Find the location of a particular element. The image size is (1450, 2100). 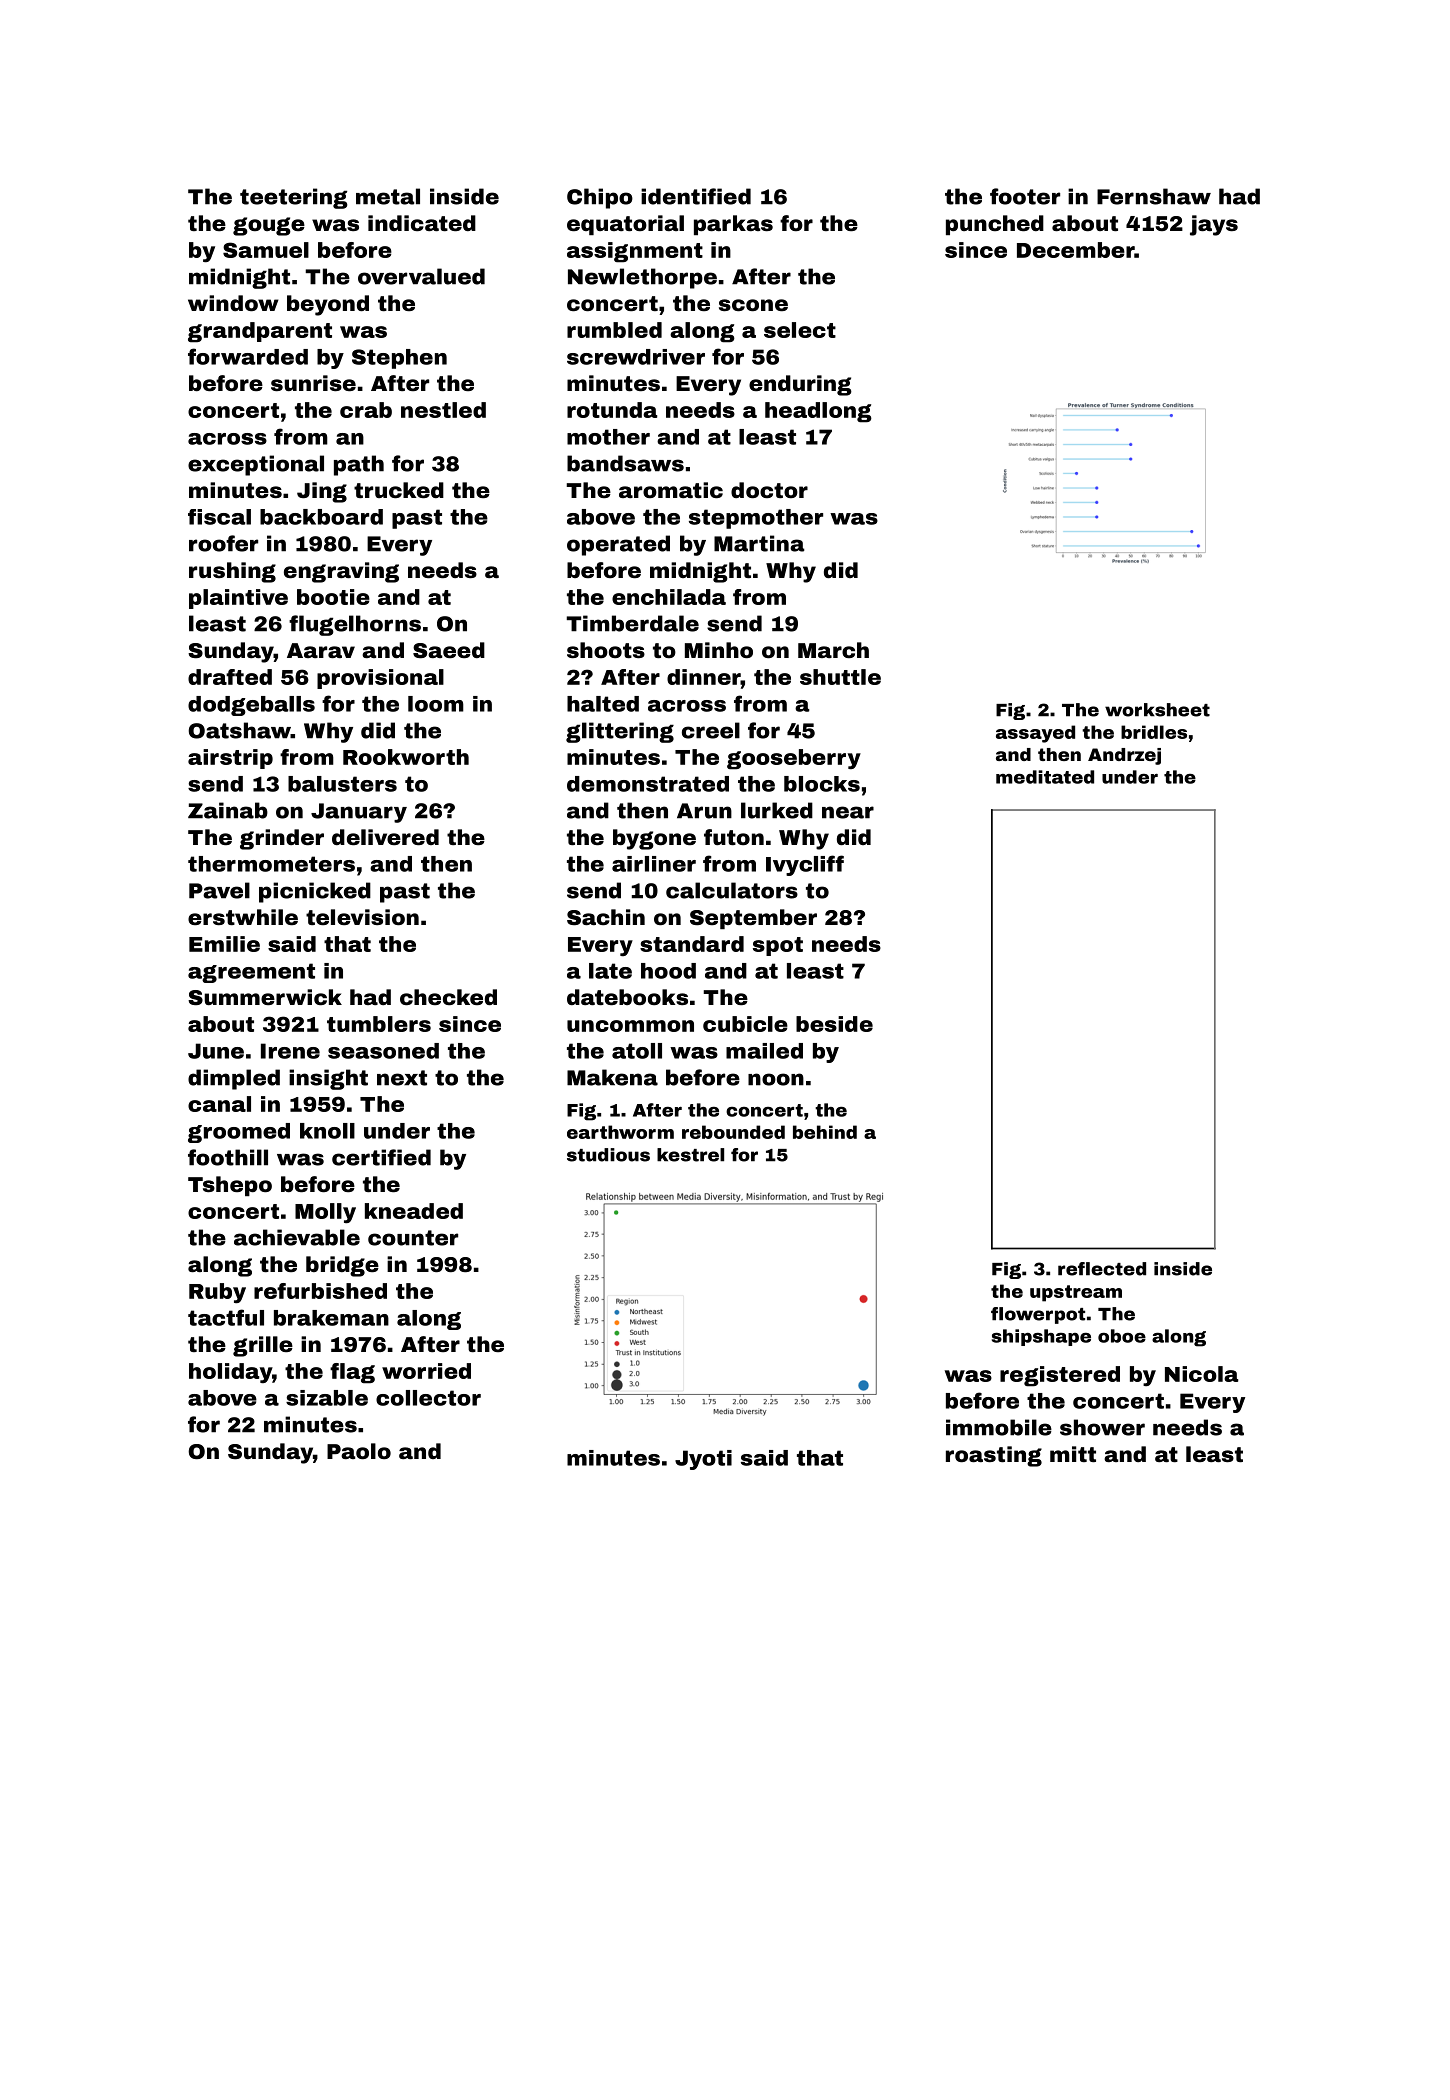

meditated is located at coordinates (1045, 777).
